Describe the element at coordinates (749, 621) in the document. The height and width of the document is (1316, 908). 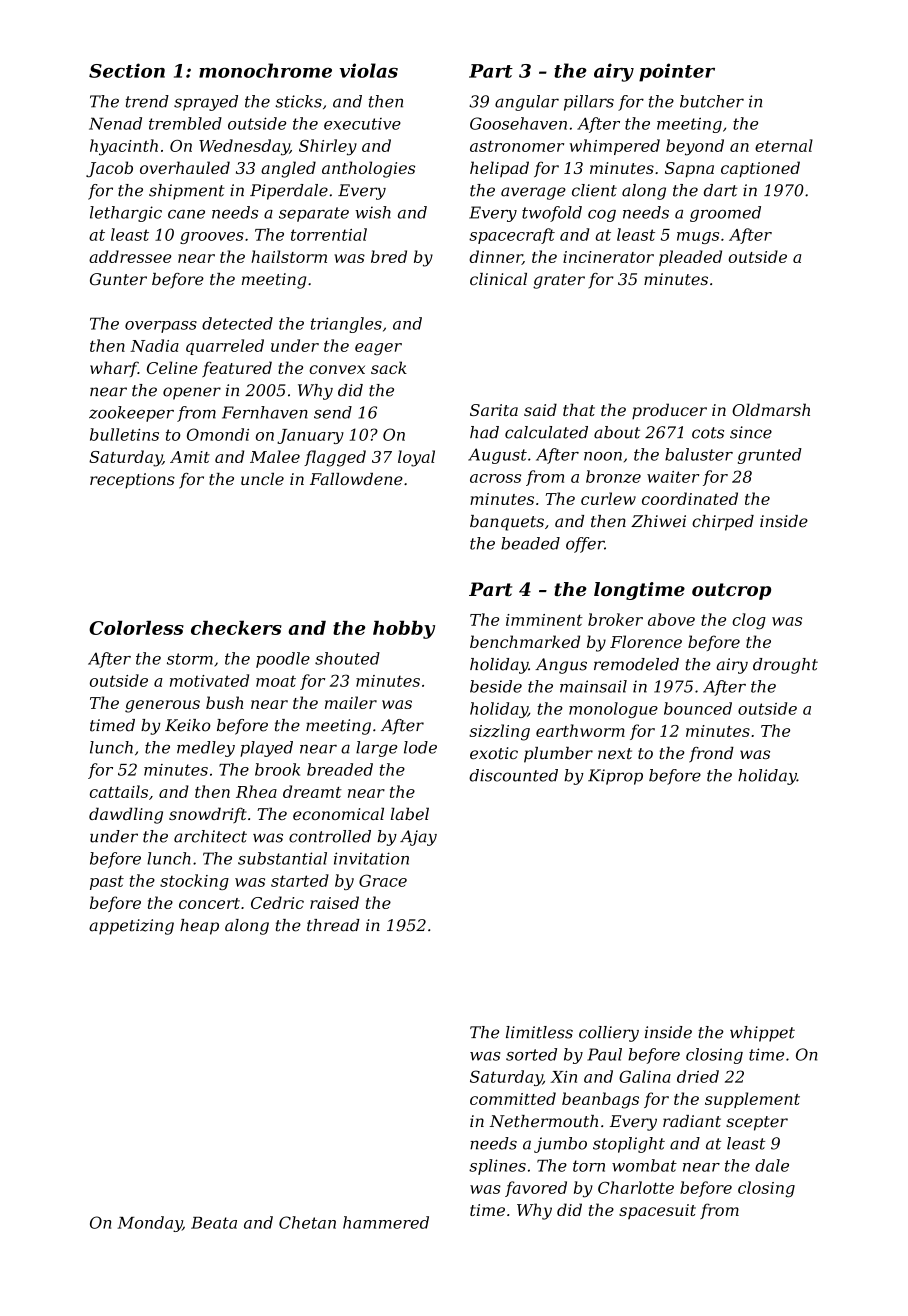
I see `clog` at that location.
